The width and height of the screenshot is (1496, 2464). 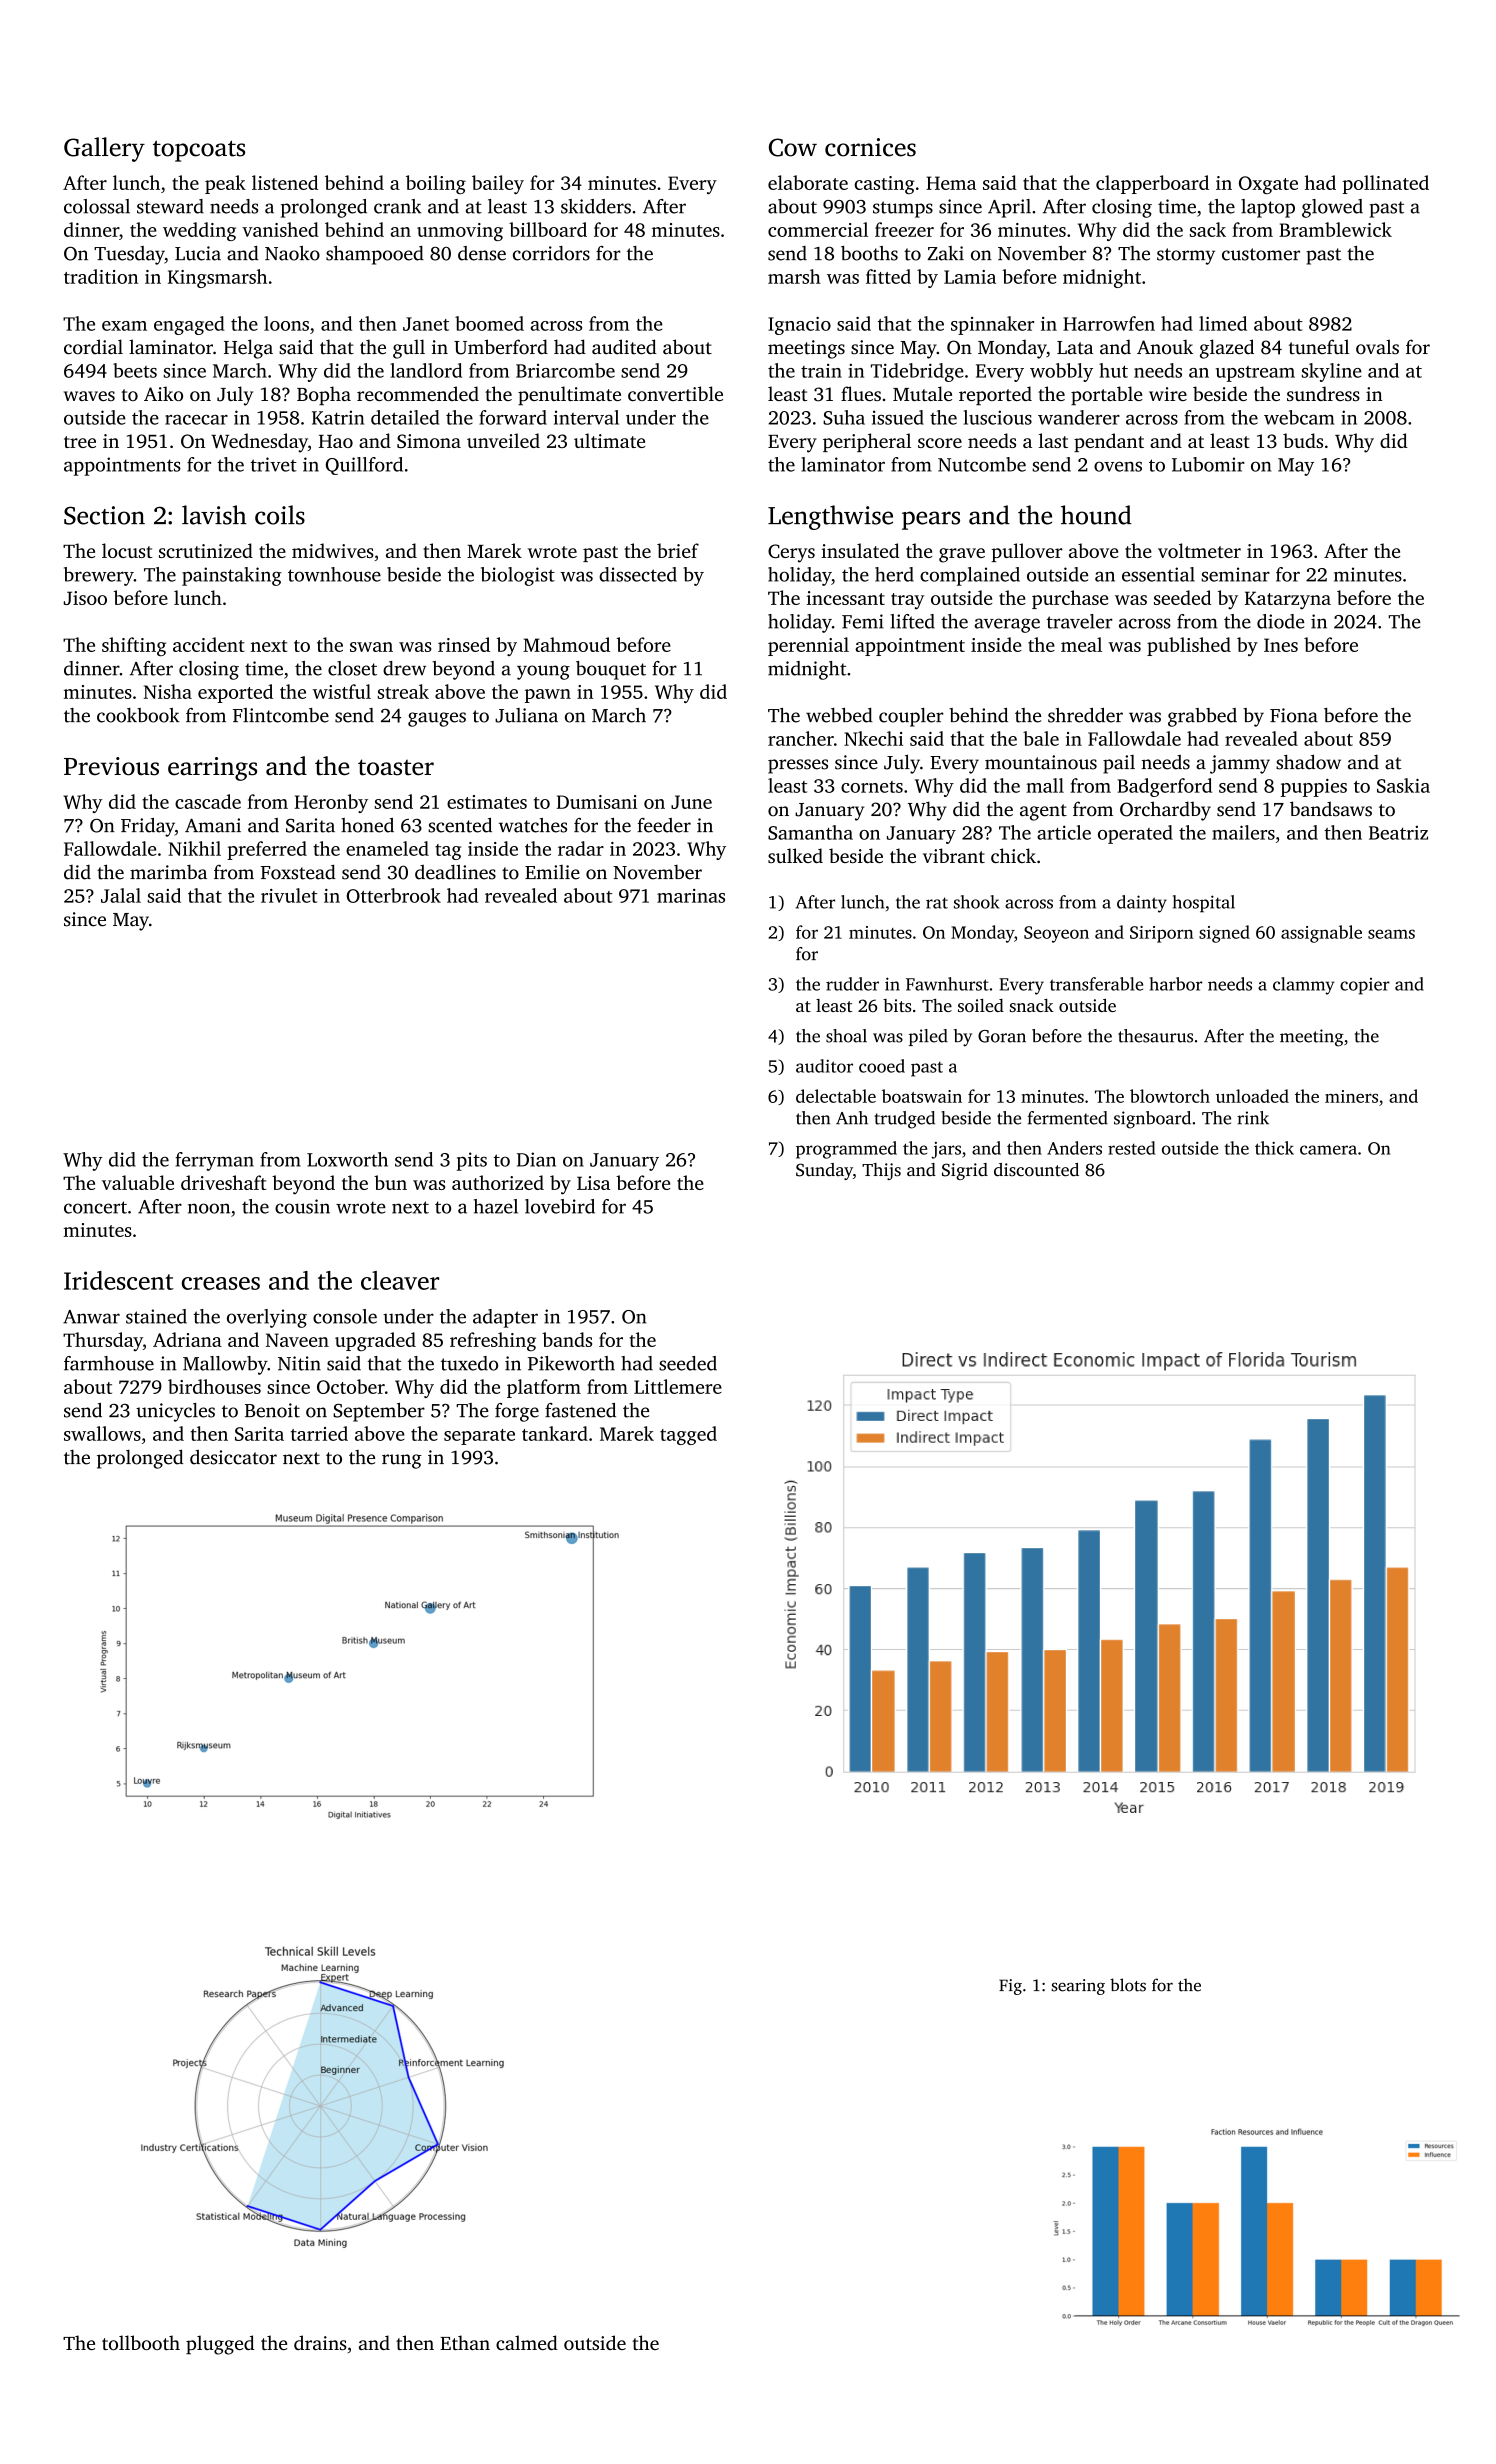 I want to click on tuneful, so click(x=1319, y=347).
